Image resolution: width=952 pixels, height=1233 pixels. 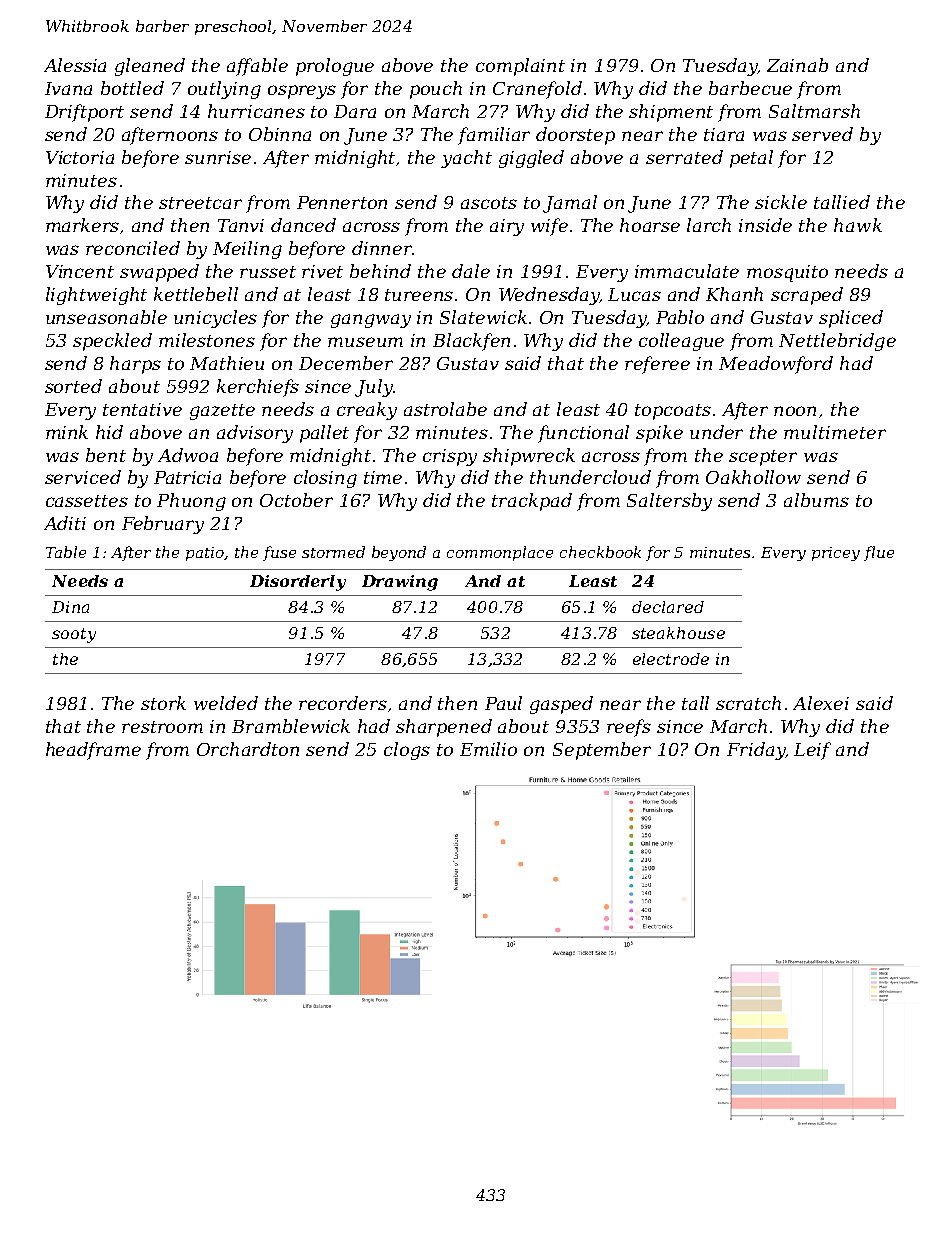 I want to click on Table, so click(x=66, y=552).
